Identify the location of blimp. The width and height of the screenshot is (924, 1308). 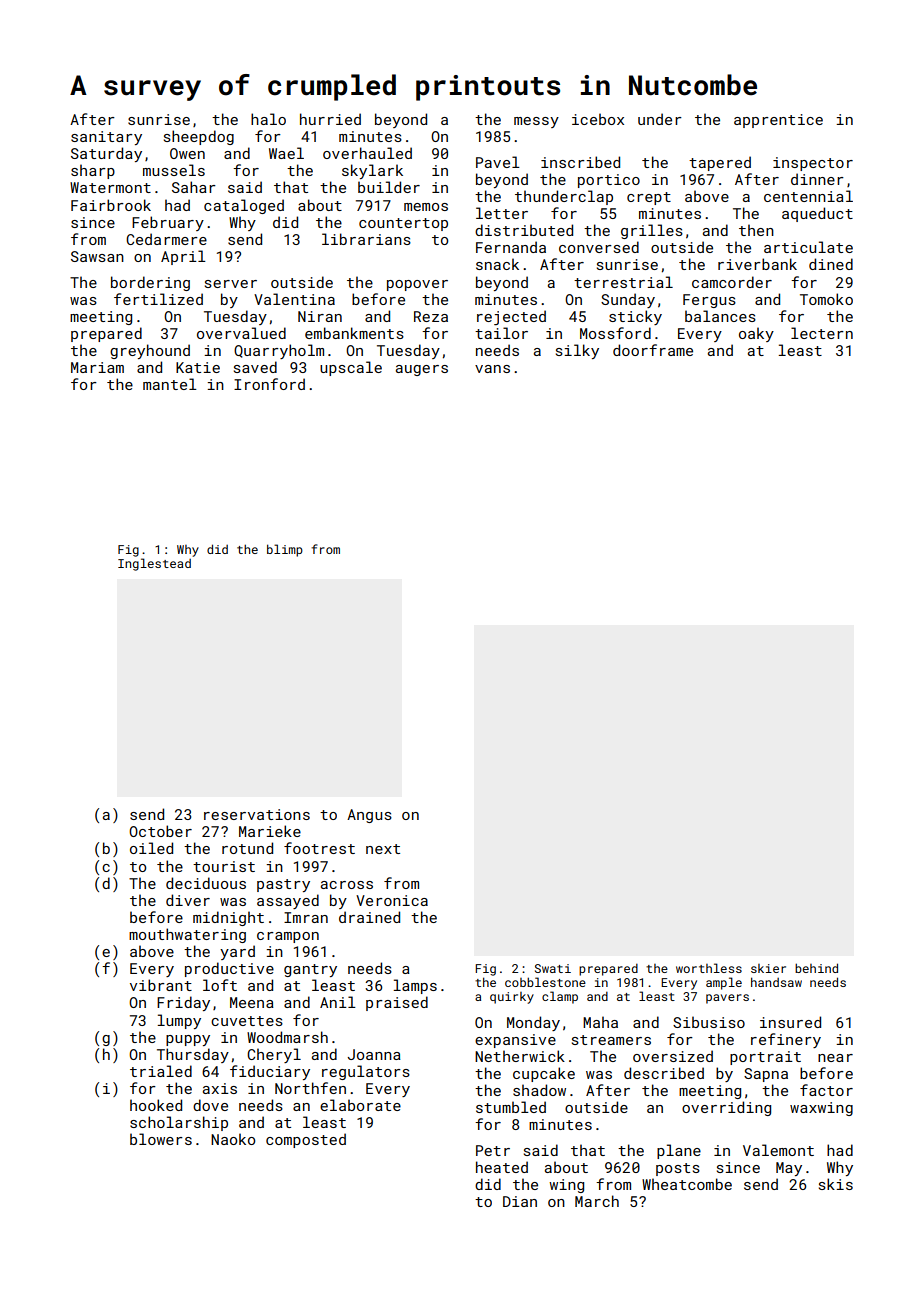
(285, 550).
